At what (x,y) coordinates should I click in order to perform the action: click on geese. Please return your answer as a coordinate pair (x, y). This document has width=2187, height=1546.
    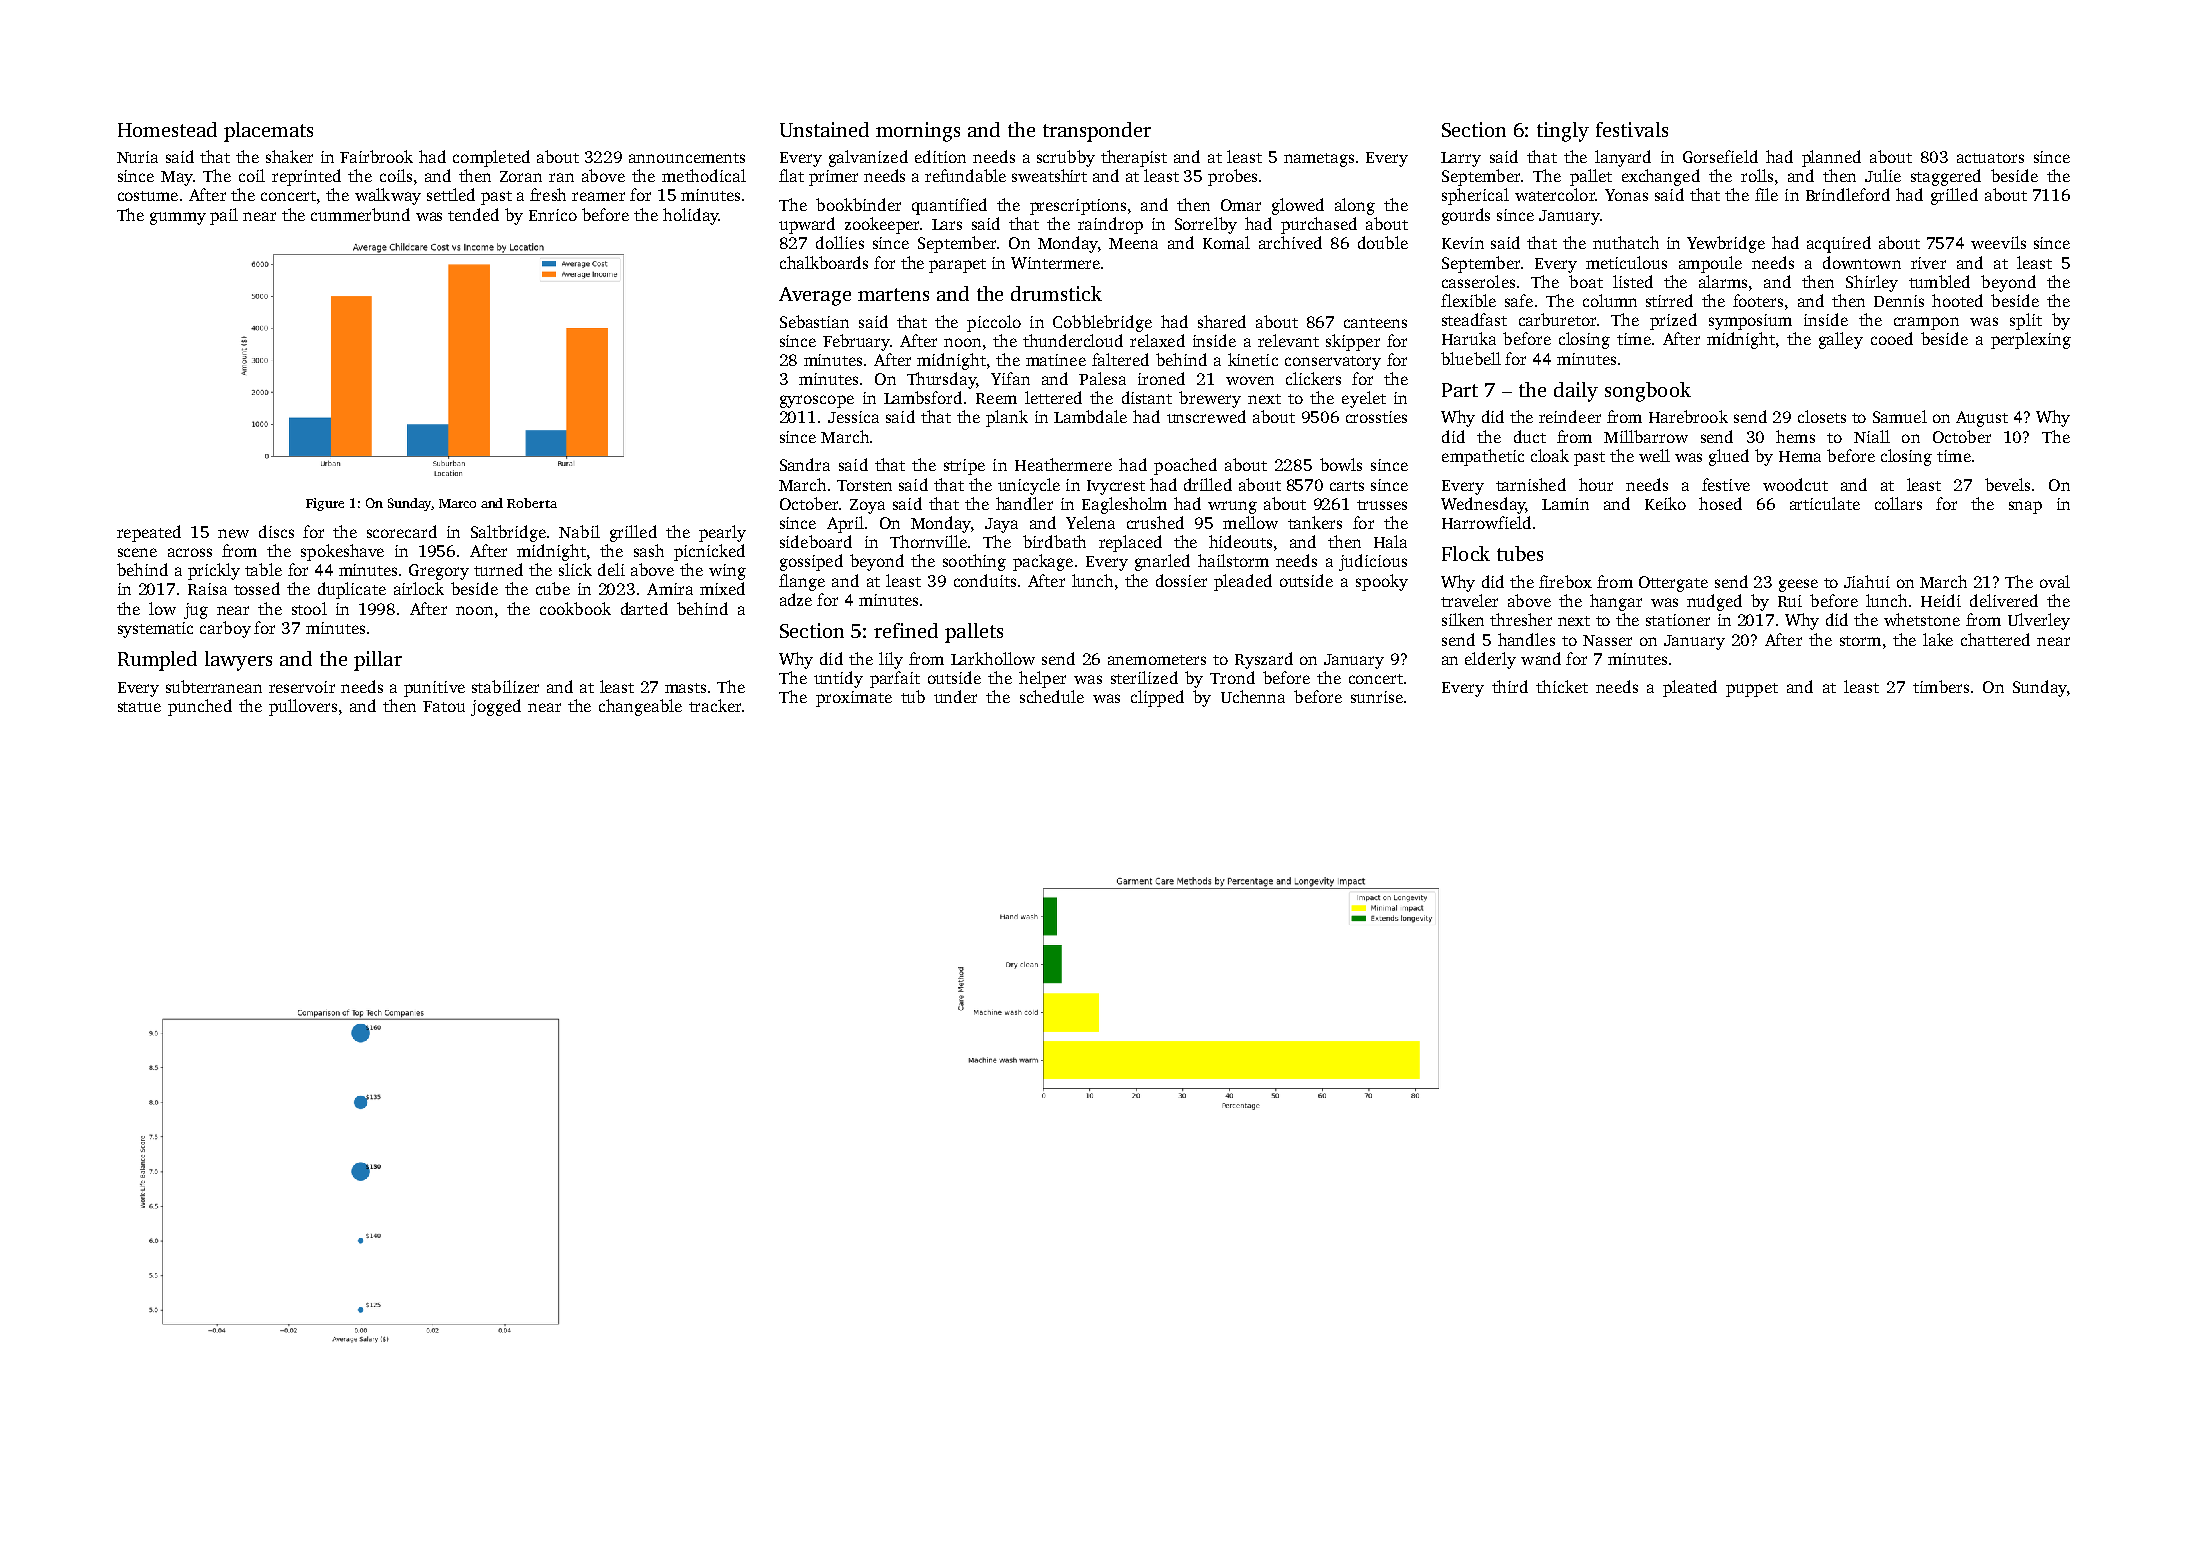
    Looking at the image, I should click on (1798, 585).
